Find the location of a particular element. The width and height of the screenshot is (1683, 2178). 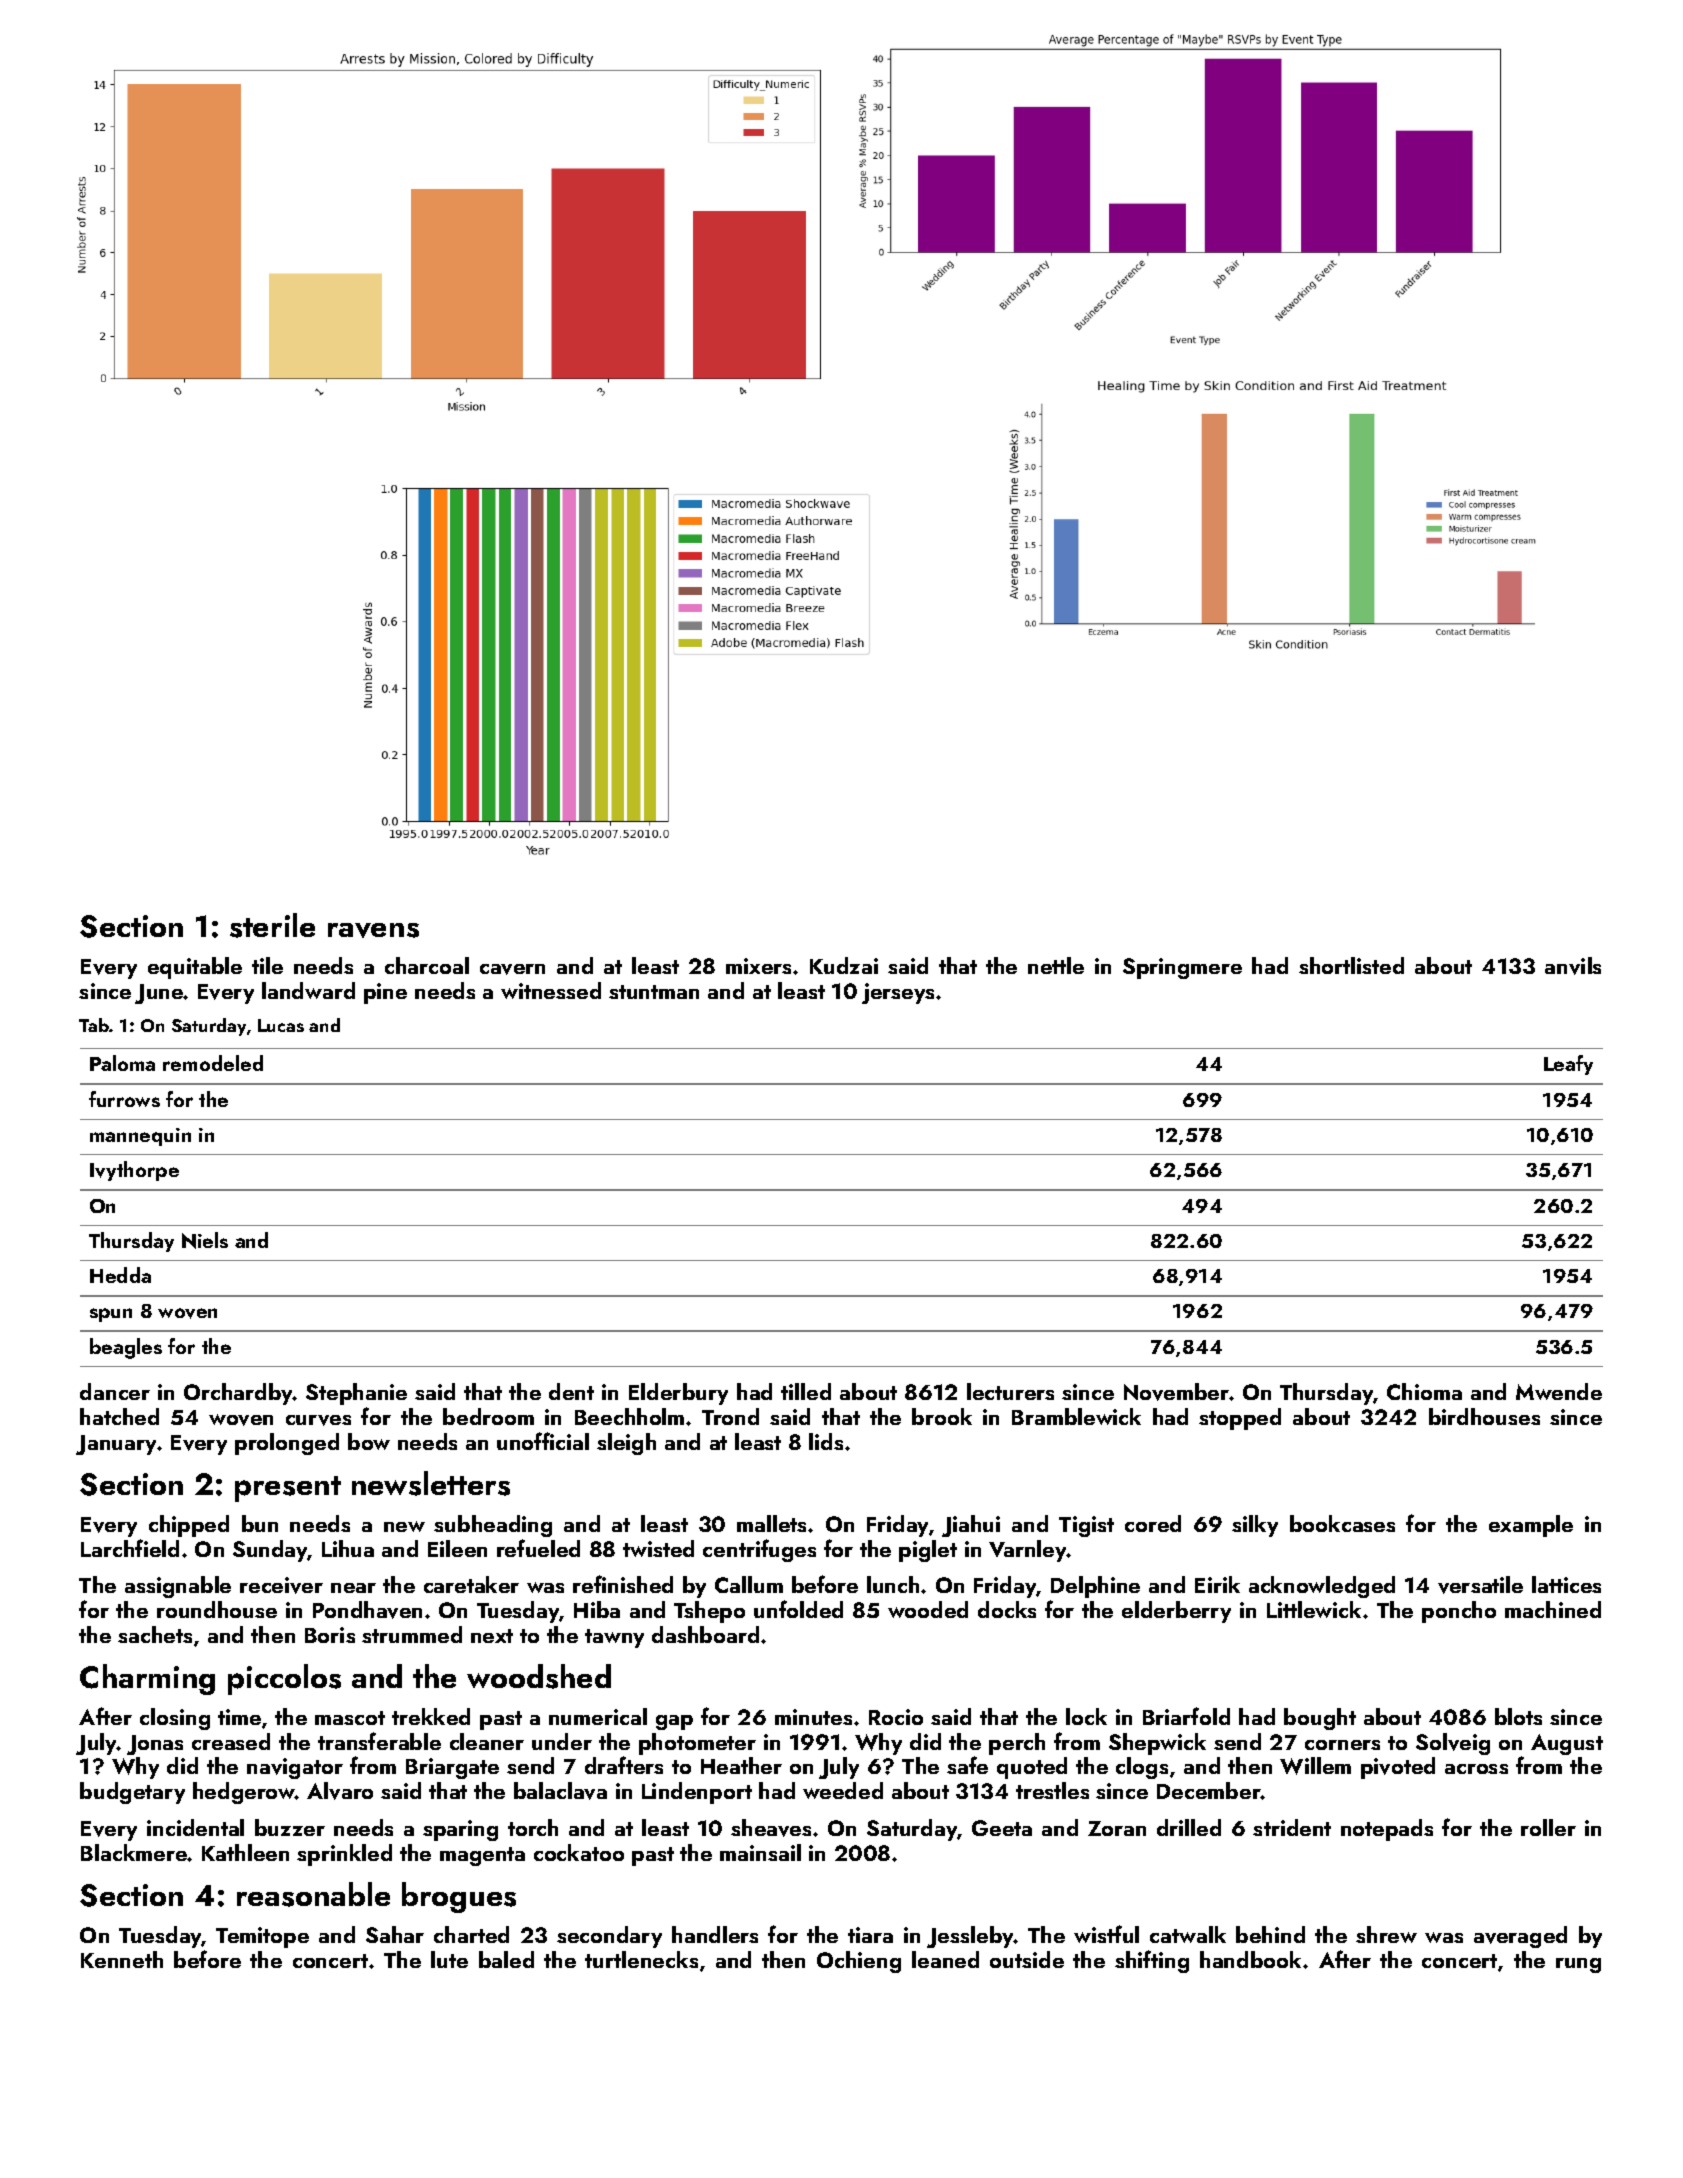

Temitope is located at coordinates (262, 1937).
